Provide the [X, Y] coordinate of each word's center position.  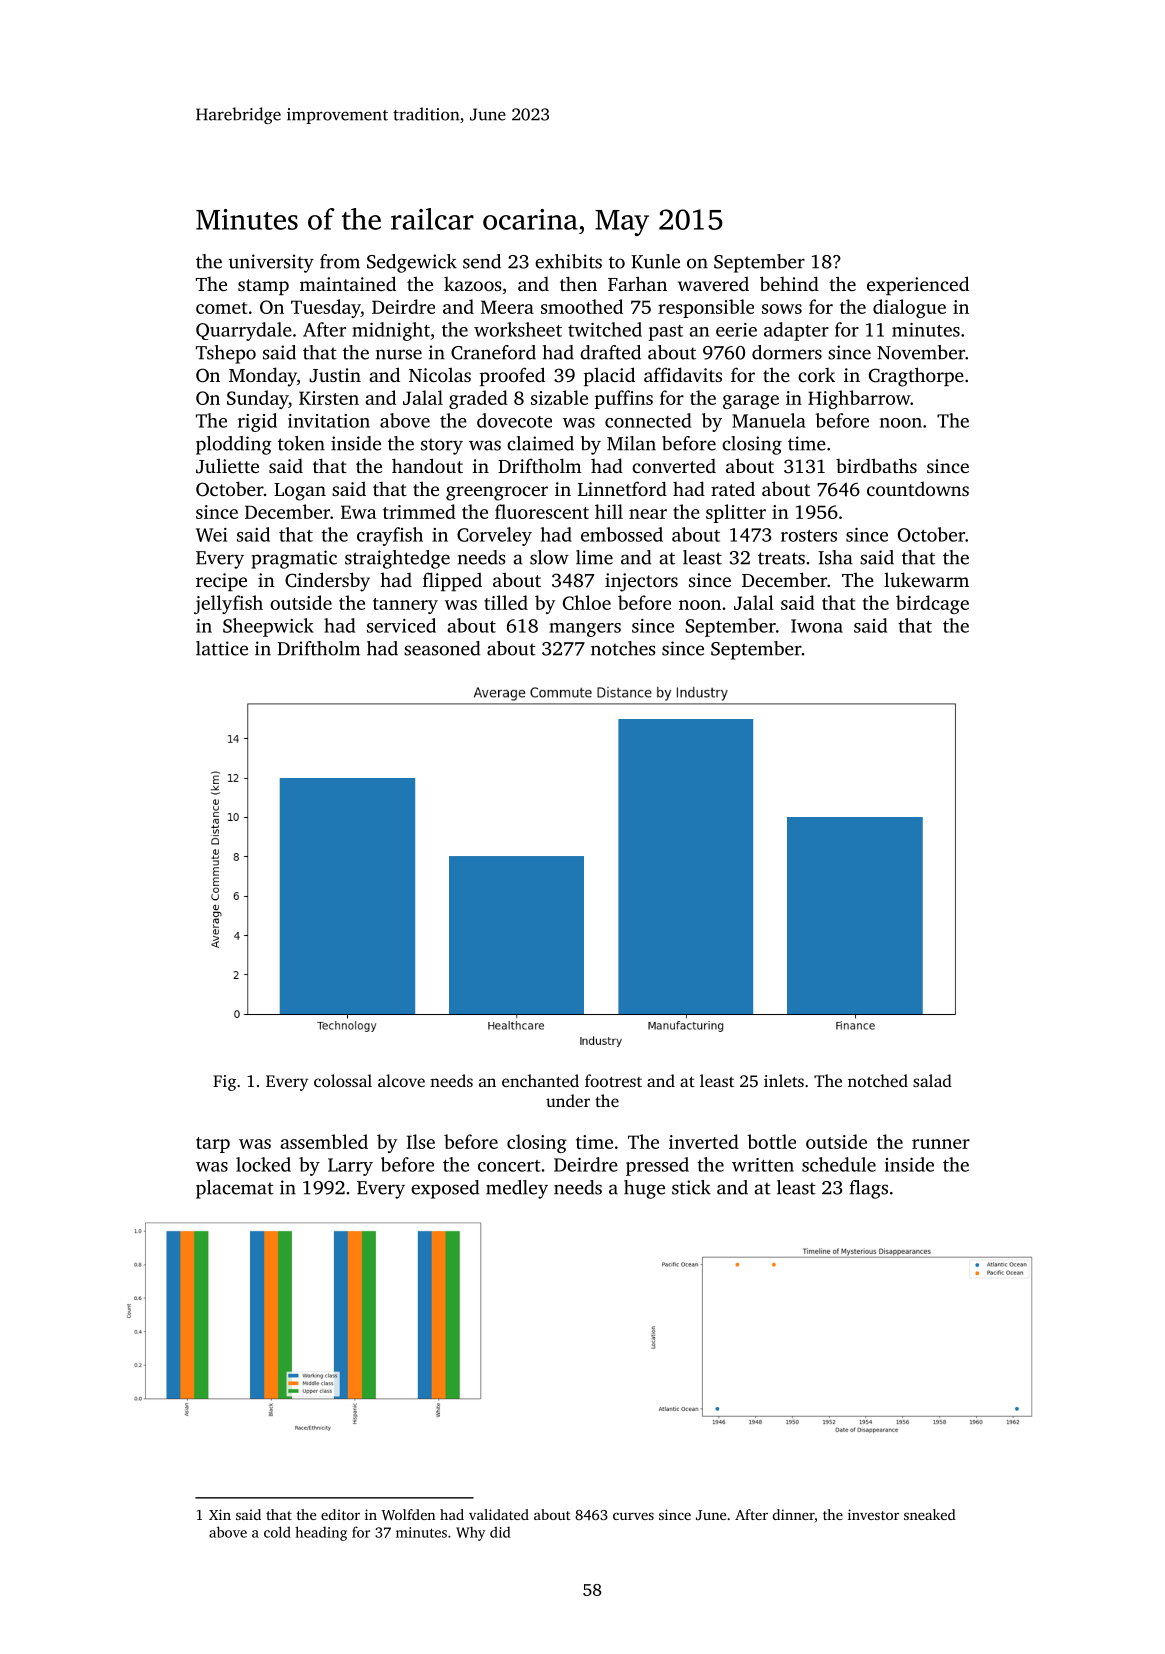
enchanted [540, 1080]
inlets [784, 1080]
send [482, 261]
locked [263, 1164]
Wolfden [408, 1514]
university [271, 263]
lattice [222, 648]
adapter [796, 331]
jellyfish [228, 604]
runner [941, 1144]
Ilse [420, 1141]
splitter [736, 513]
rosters [809, 536]
